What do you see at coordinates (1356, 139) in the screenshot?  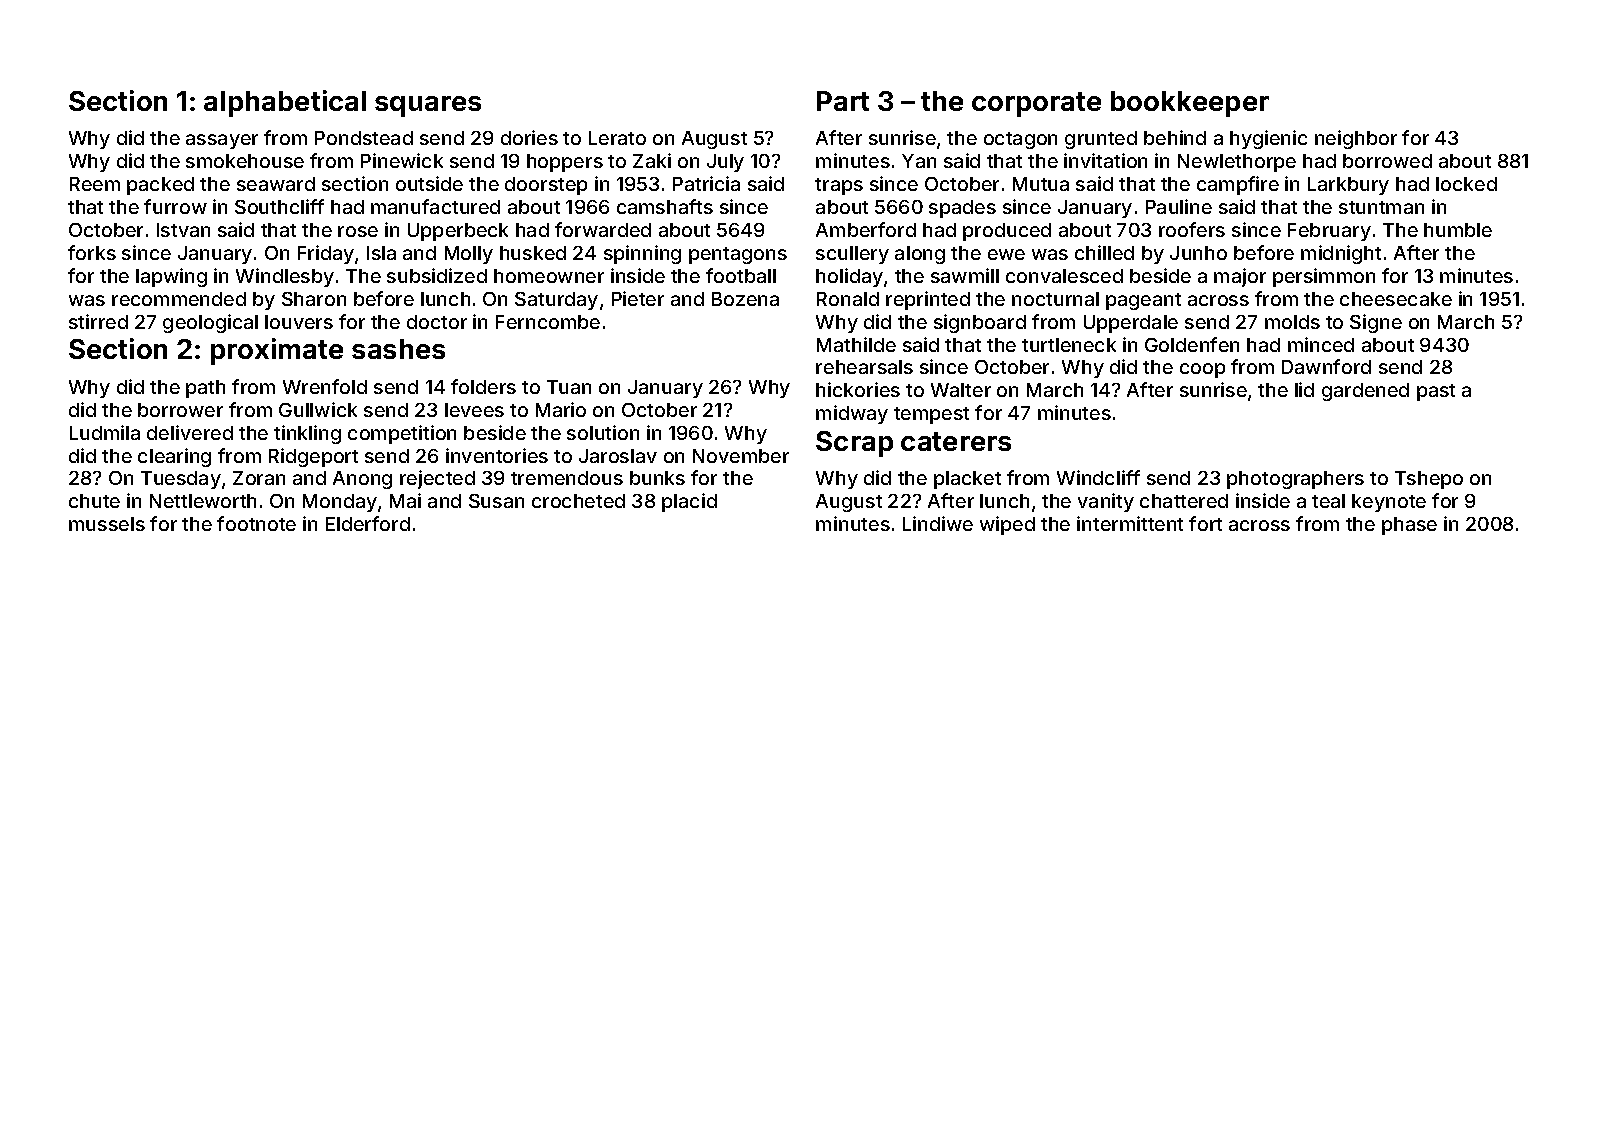 I see `neighbor` at bounding box center [1356, 139].
